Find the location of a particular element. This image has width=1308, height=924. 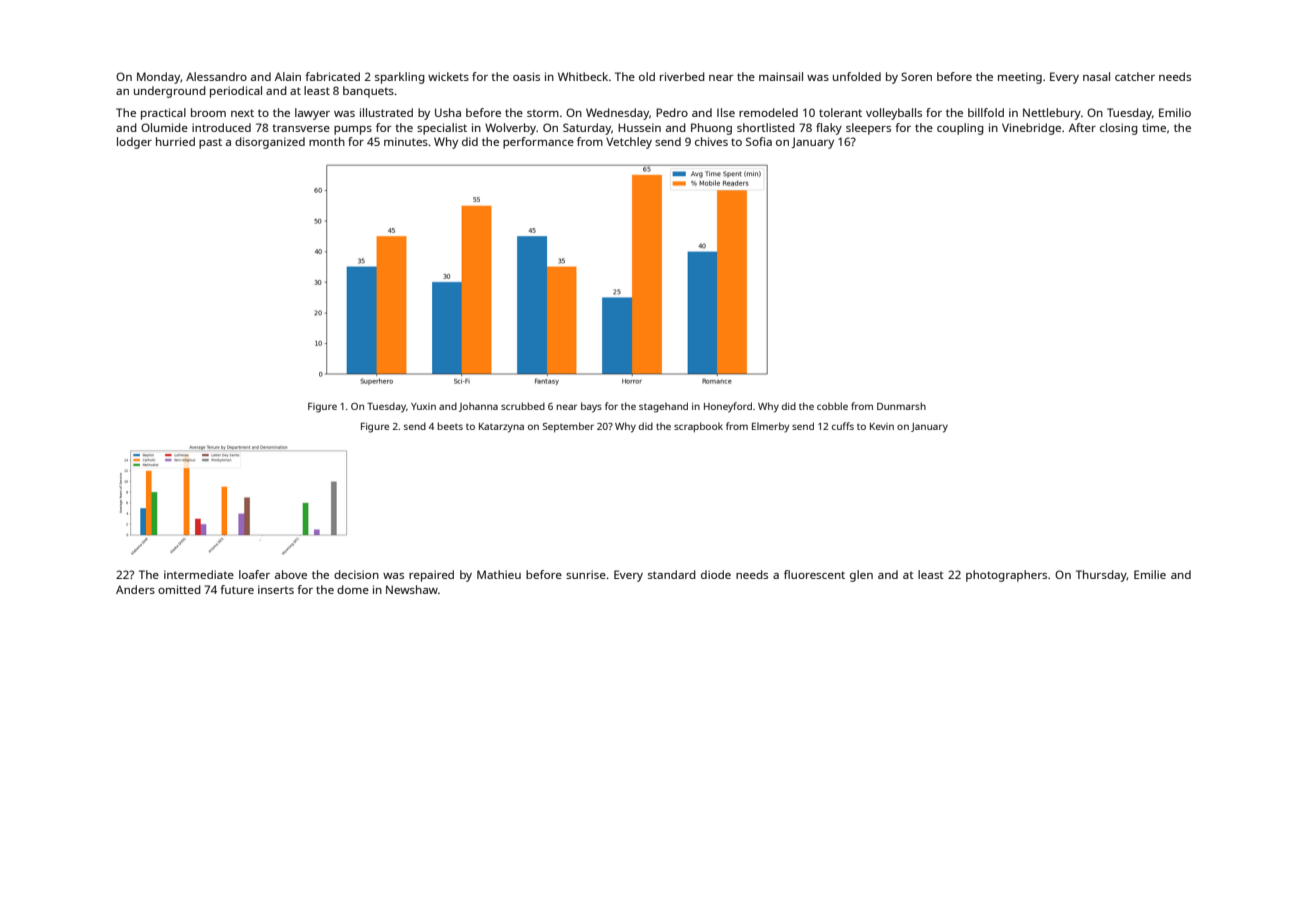

dome is located at coordinates (353, 589).
